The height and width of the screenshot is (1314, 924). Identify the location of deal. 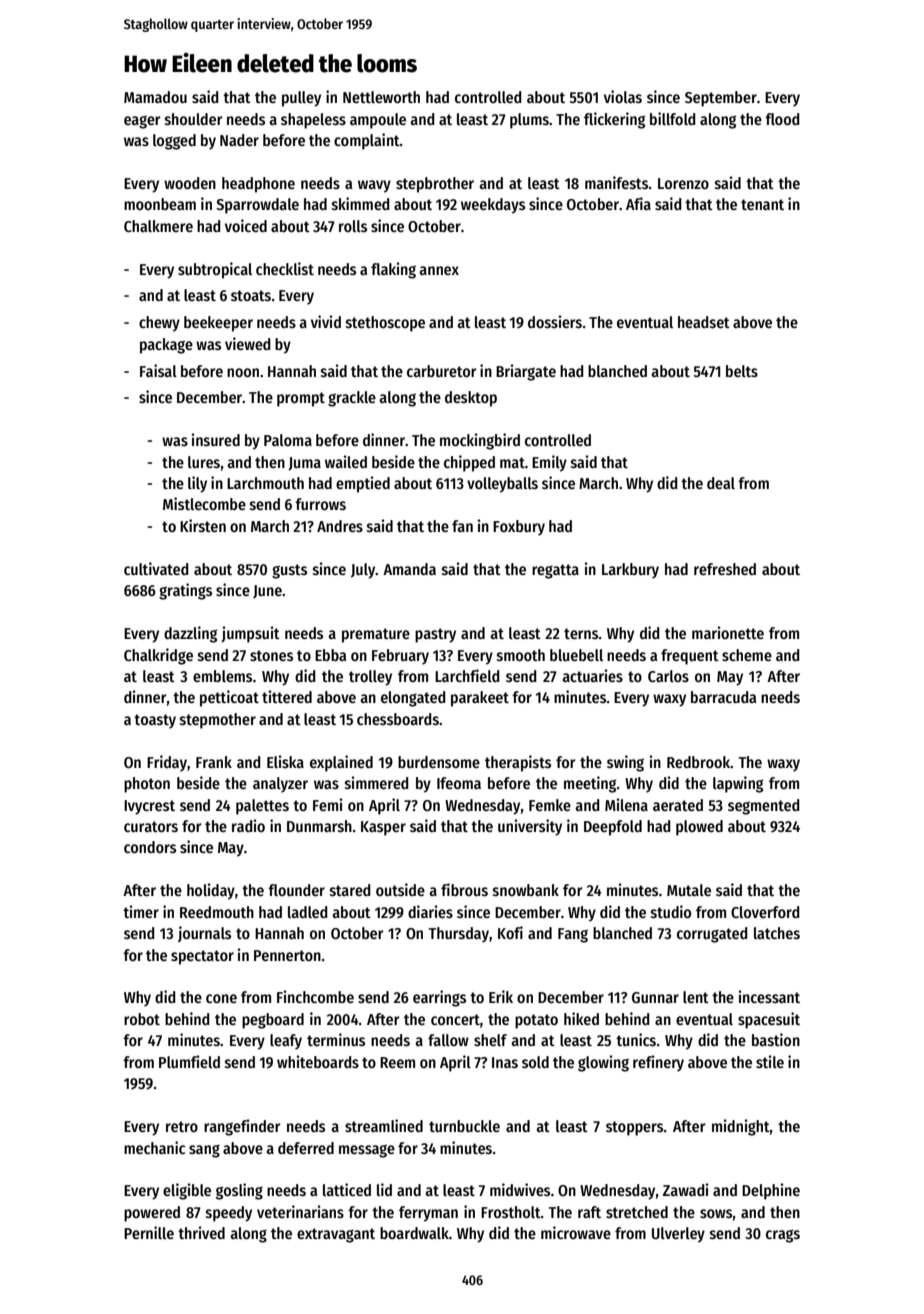
(721, 483).
